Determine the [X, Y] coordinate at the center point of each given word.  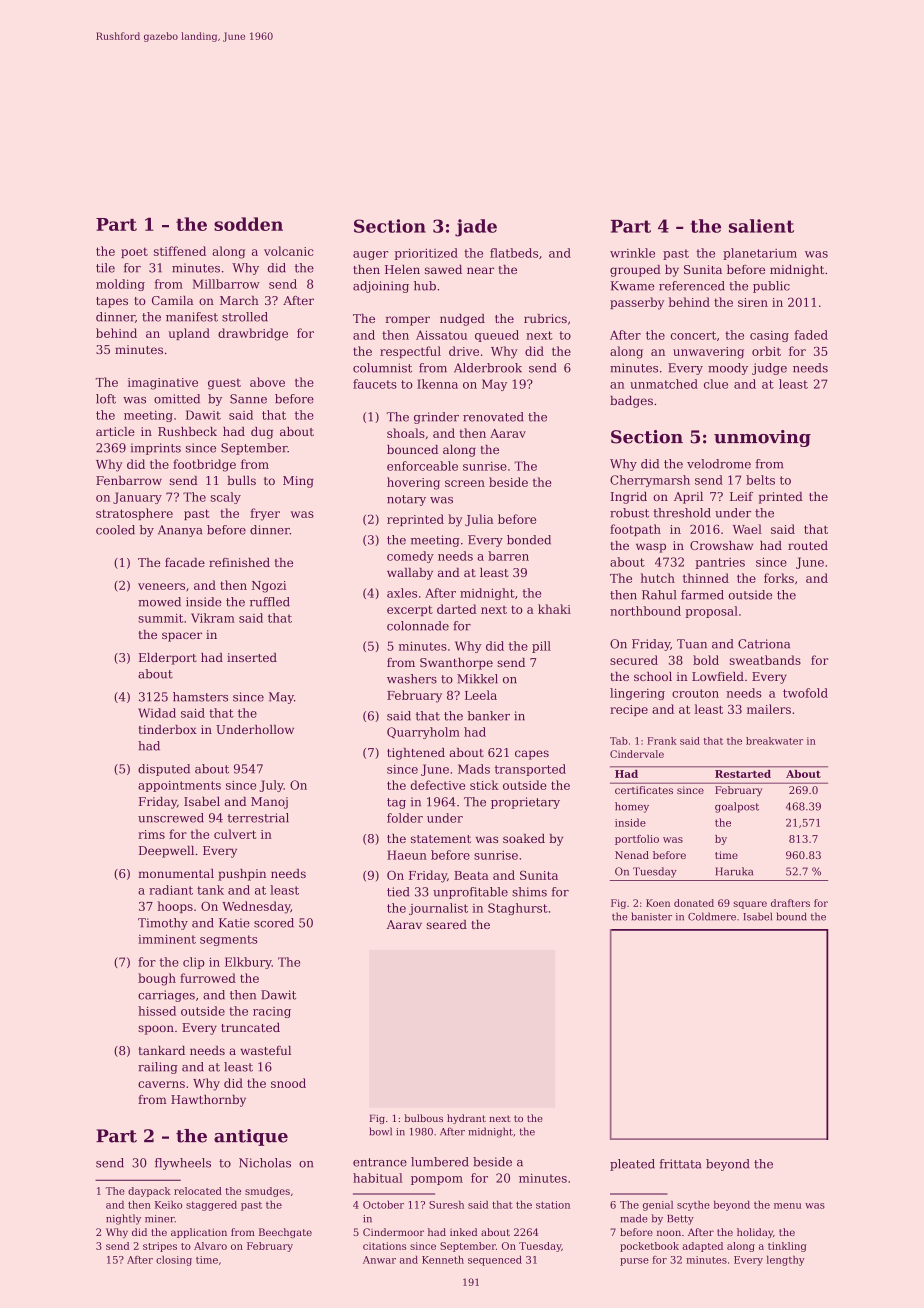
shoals [406, 433]
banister [651, 916]
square [750, 905]
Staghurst [518, 909]
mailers [769, 709]
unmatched [664, 384]
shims [529, 892]
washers [412, 679]
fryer [265, 514]
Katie [234, 923]
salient [761, 226]
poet [134, 252]
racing [272, 1012]
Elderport [168, 659]
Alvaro [210, 1246]
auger [370, 255]
